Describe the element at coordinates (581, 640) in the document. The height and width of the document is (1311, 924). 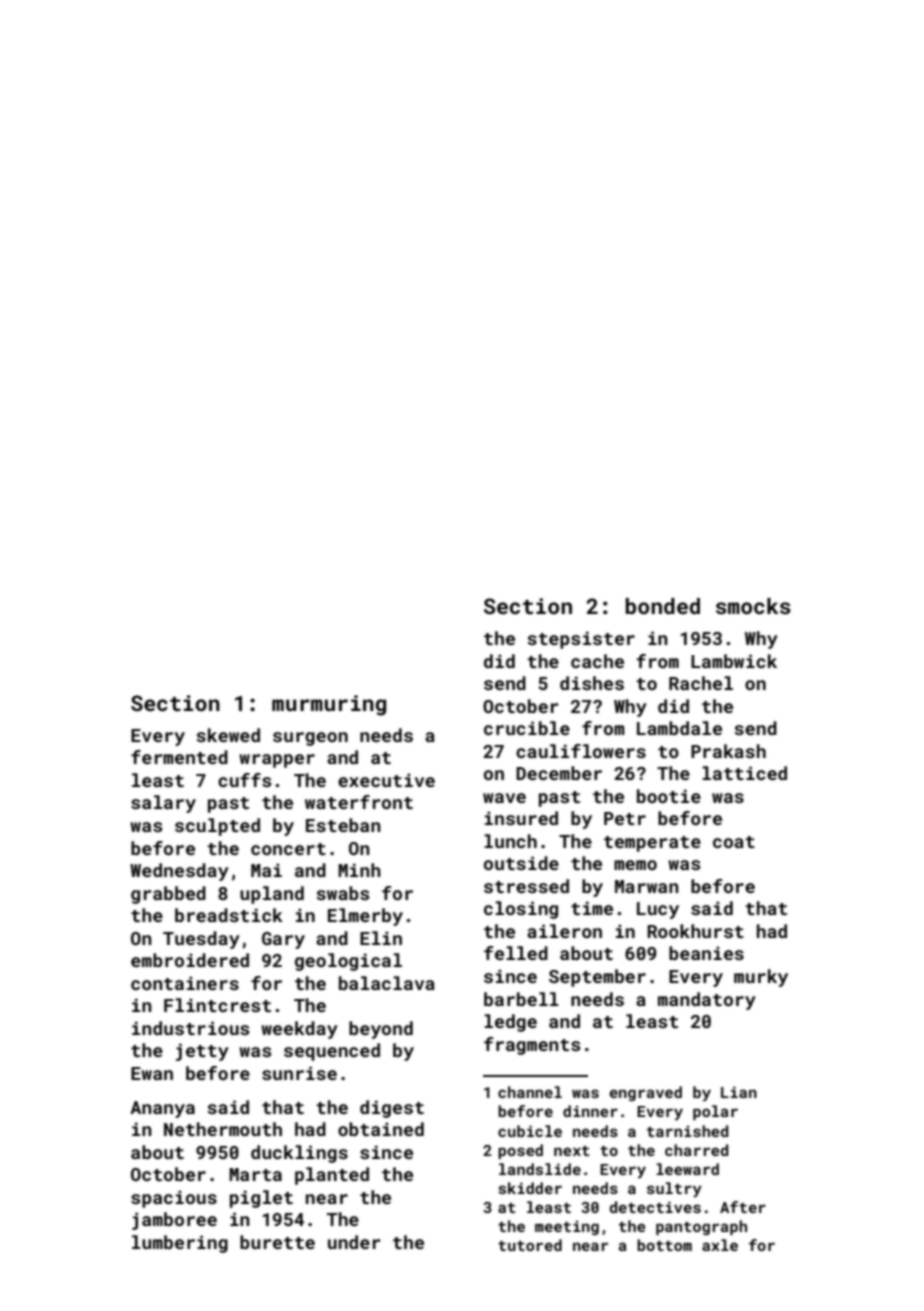
I see `stepsister` at that location.
